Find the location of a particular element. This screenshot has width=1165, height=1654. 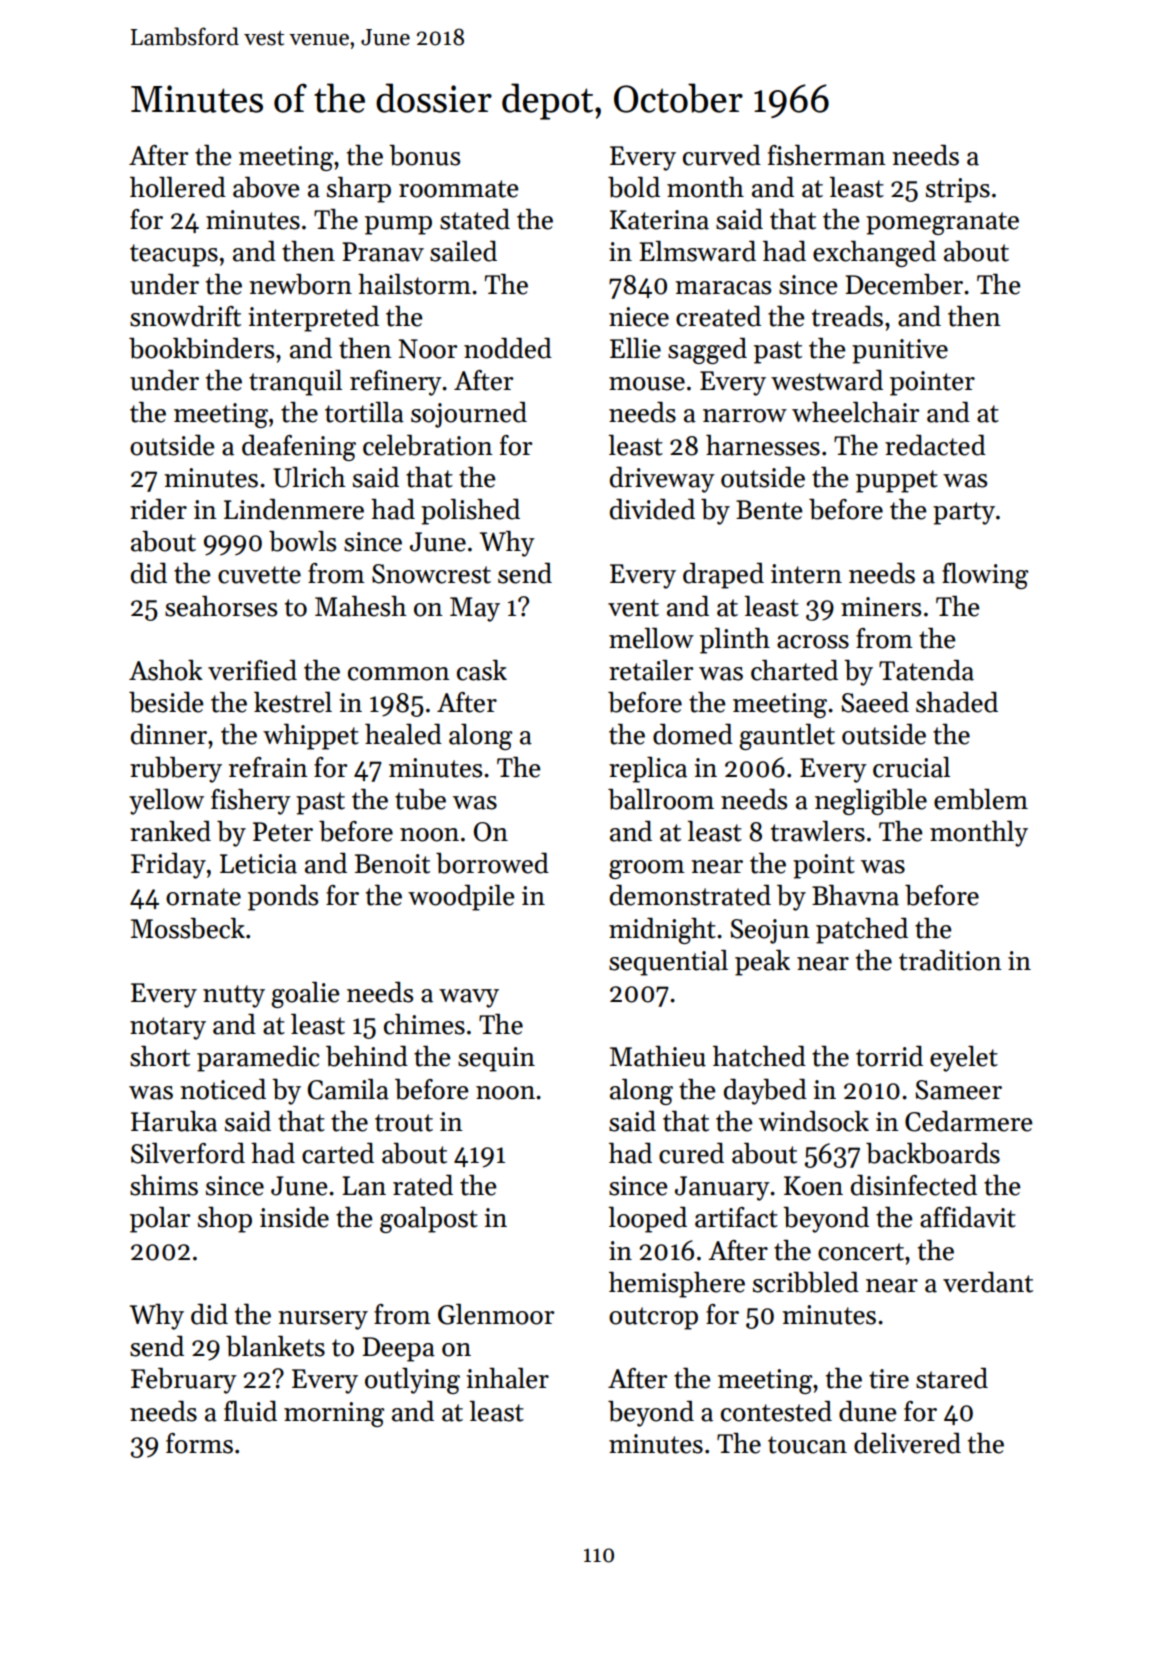

above is located at coordinates (266, 187).
